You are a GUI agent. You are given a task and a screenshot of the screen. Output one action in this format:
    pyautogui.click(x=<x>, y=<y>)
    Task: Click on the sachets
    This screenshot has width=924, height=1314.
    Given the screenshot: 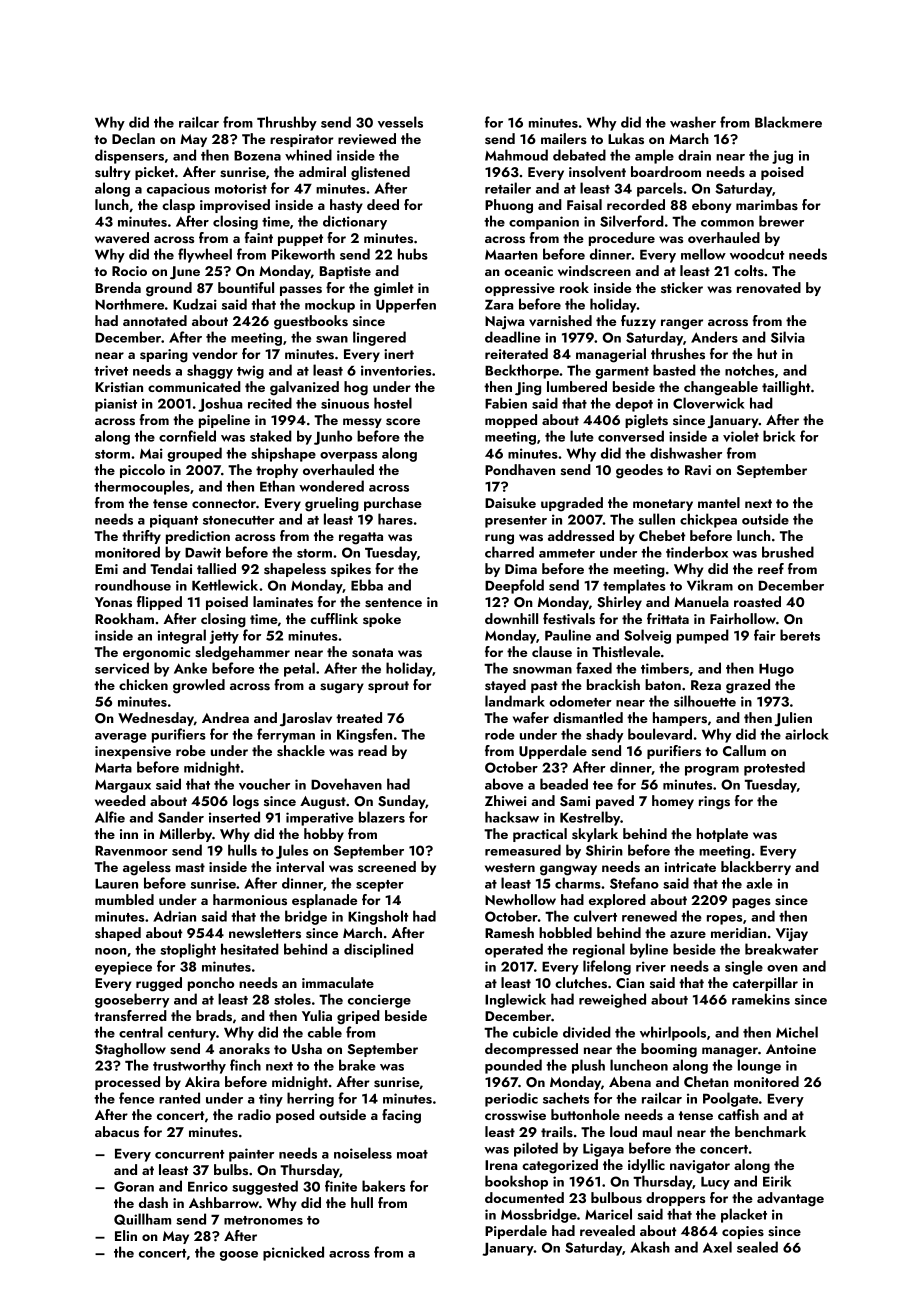 What is the action you would take?
    pyautogui.click(x=566, y=1098)
